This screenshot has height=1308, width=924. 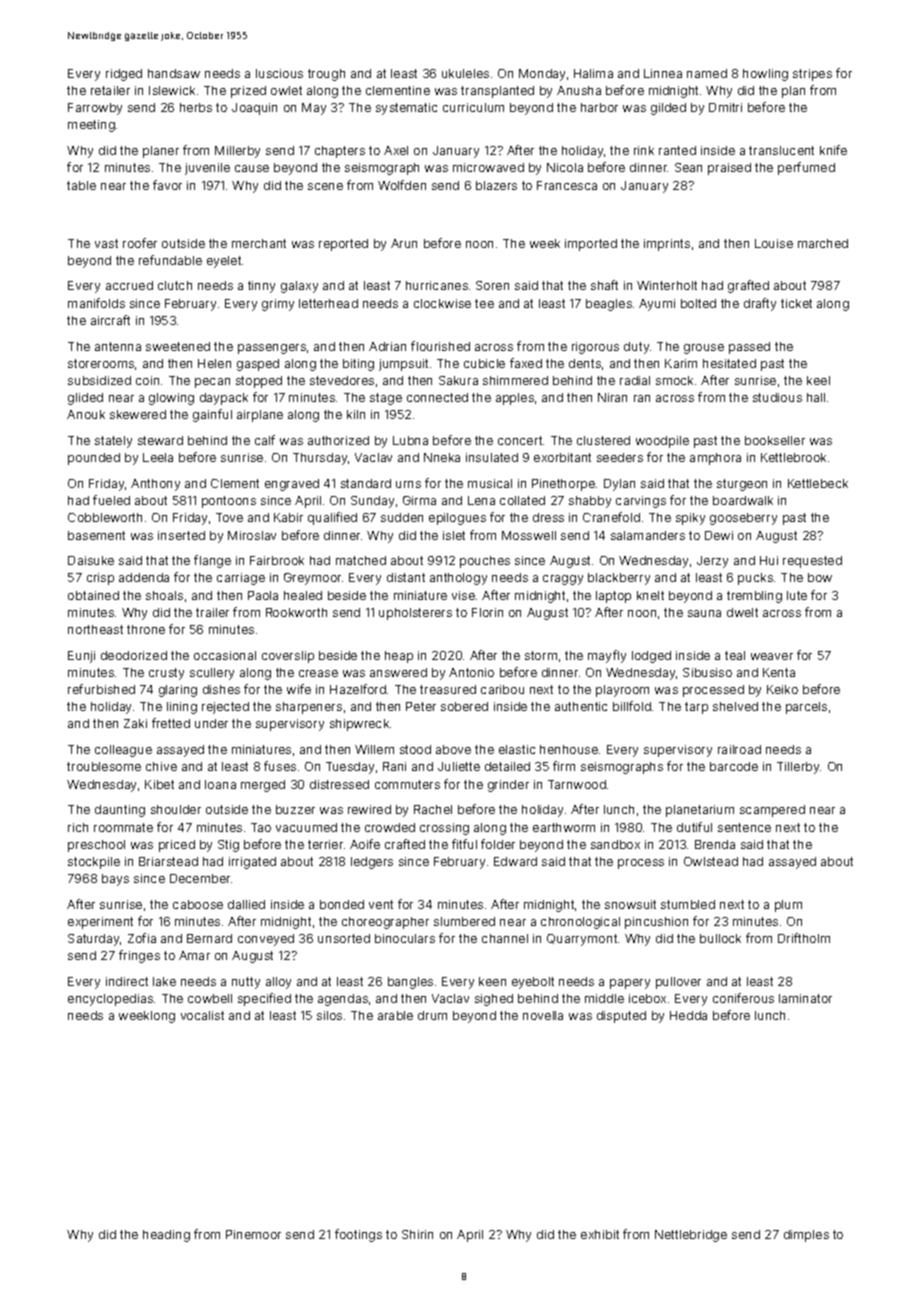 What do you see at coordinates (110, 1000) in the screenshot?
I see `encyclopedias` at bounding box center [110, 1000].
